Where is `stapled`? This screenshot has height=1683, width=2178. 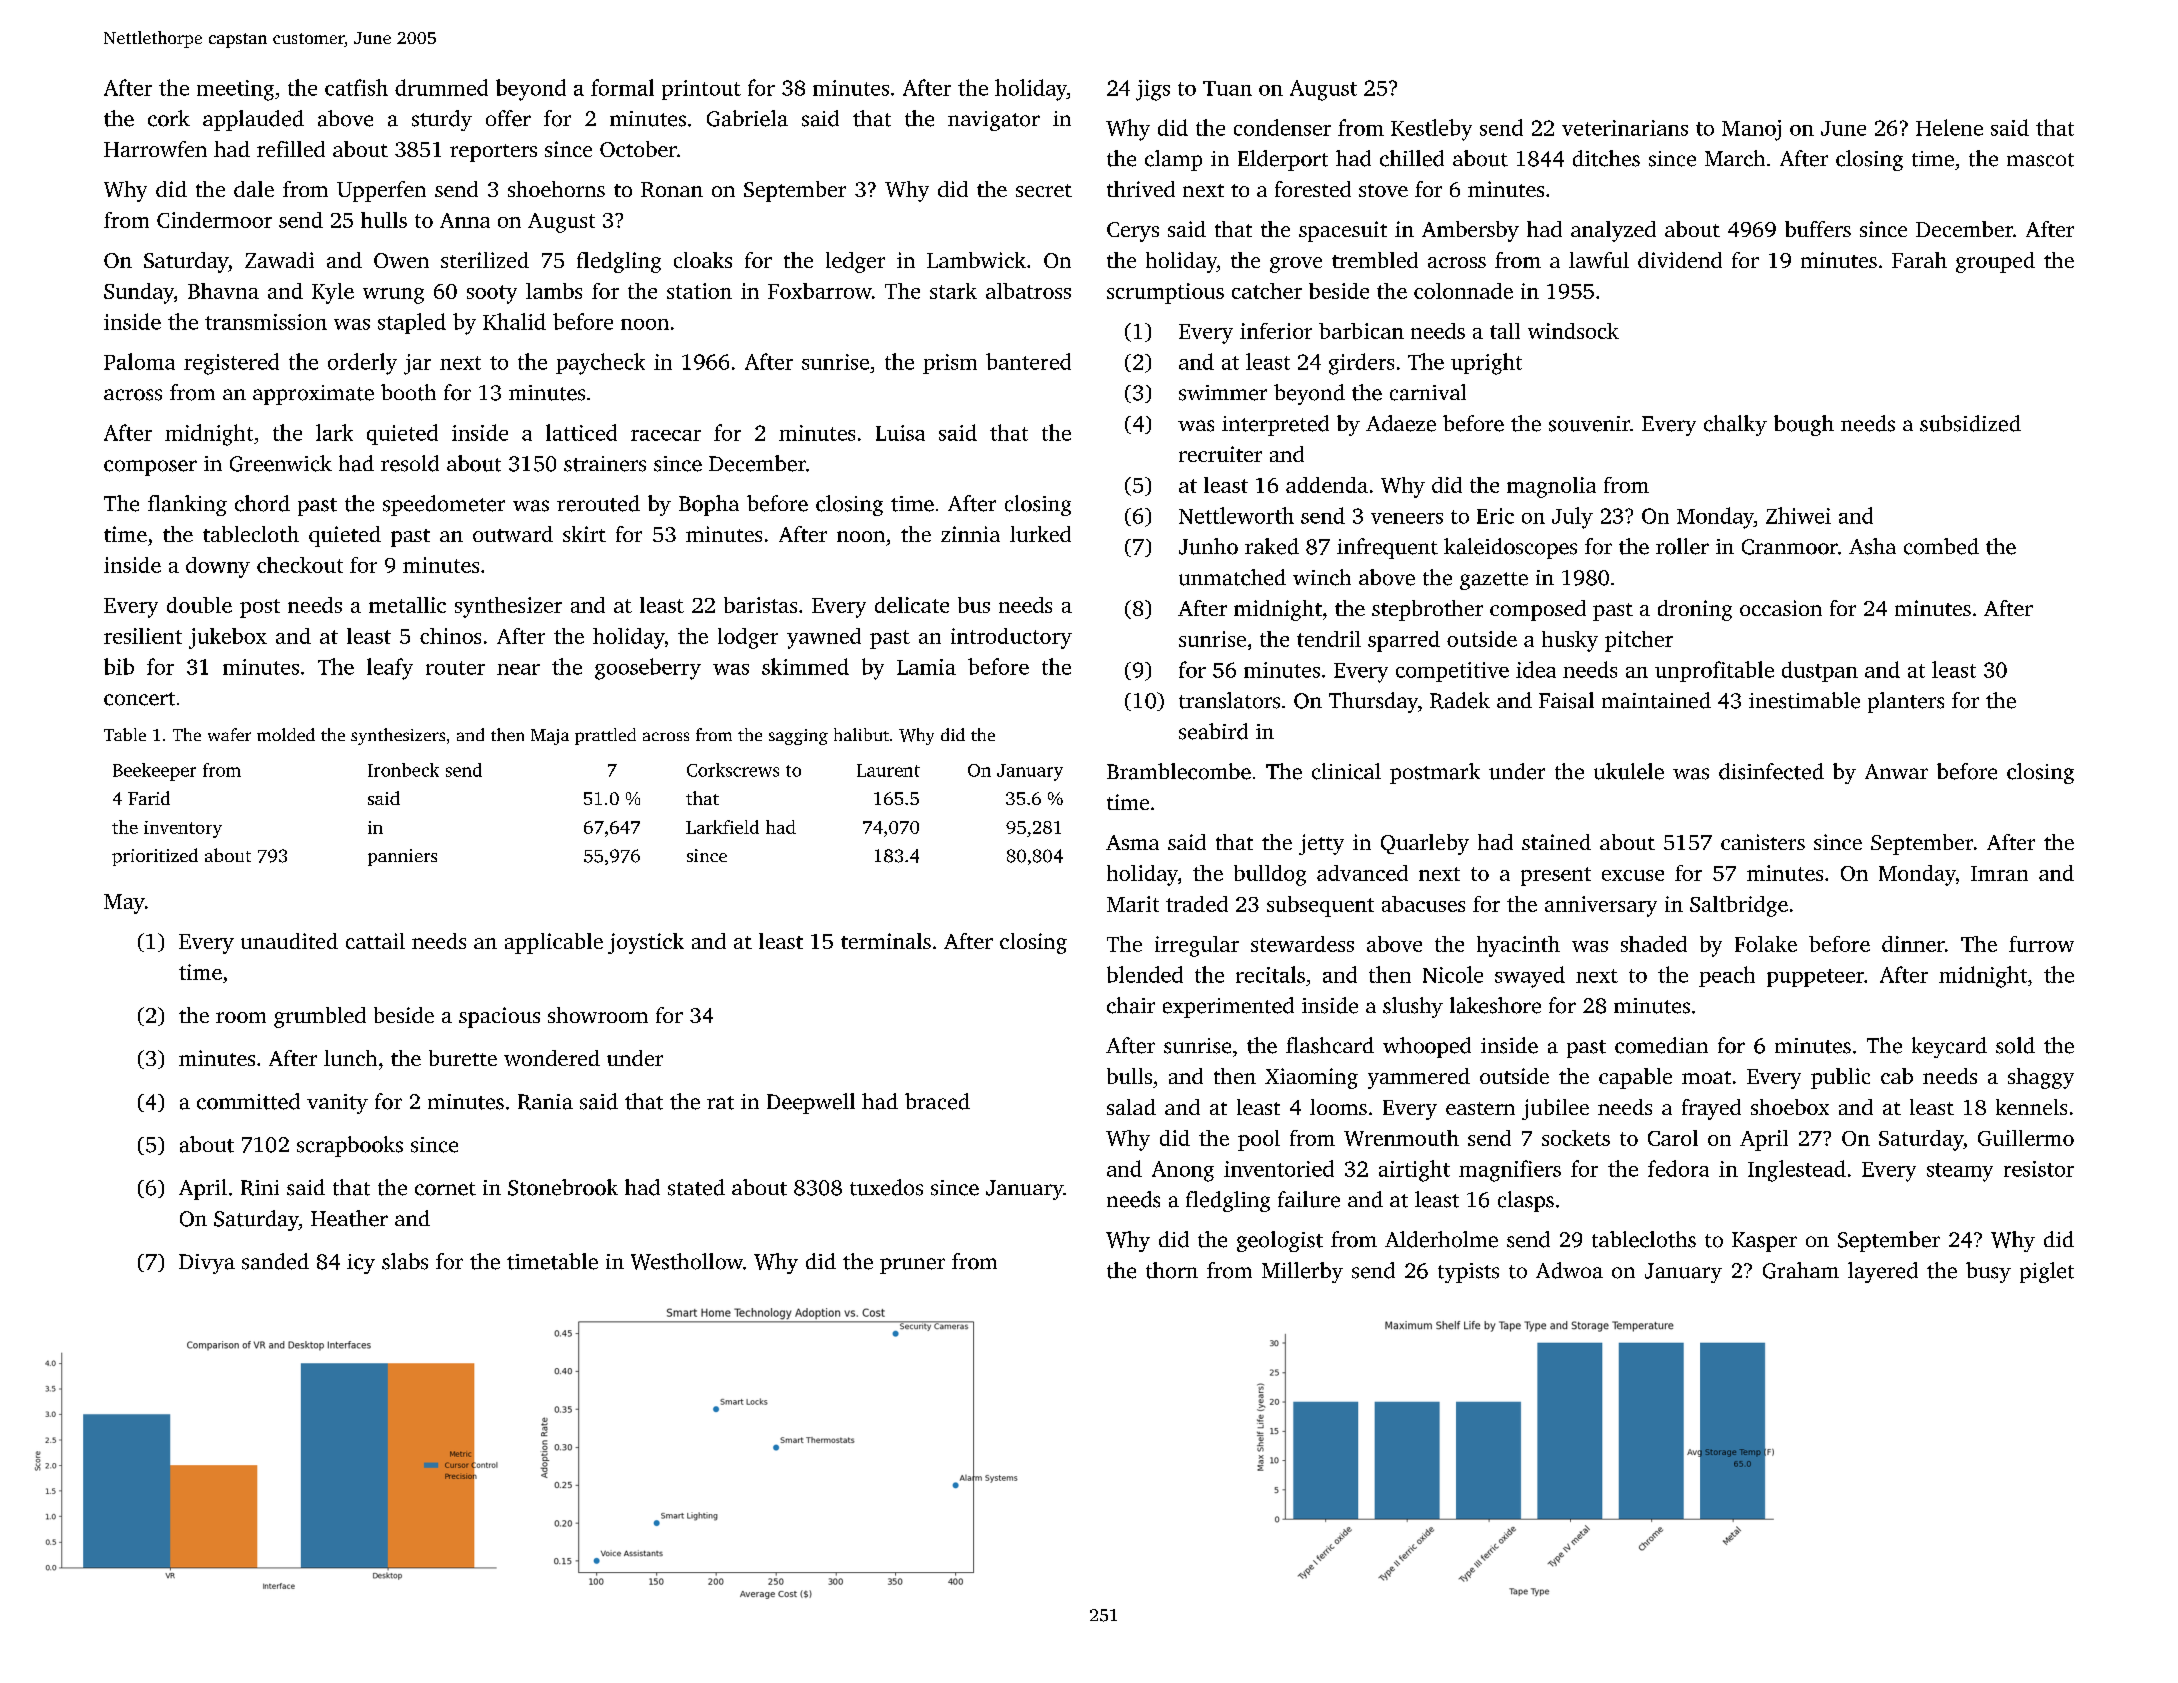
stapled is located at coordinates (412, 323).
